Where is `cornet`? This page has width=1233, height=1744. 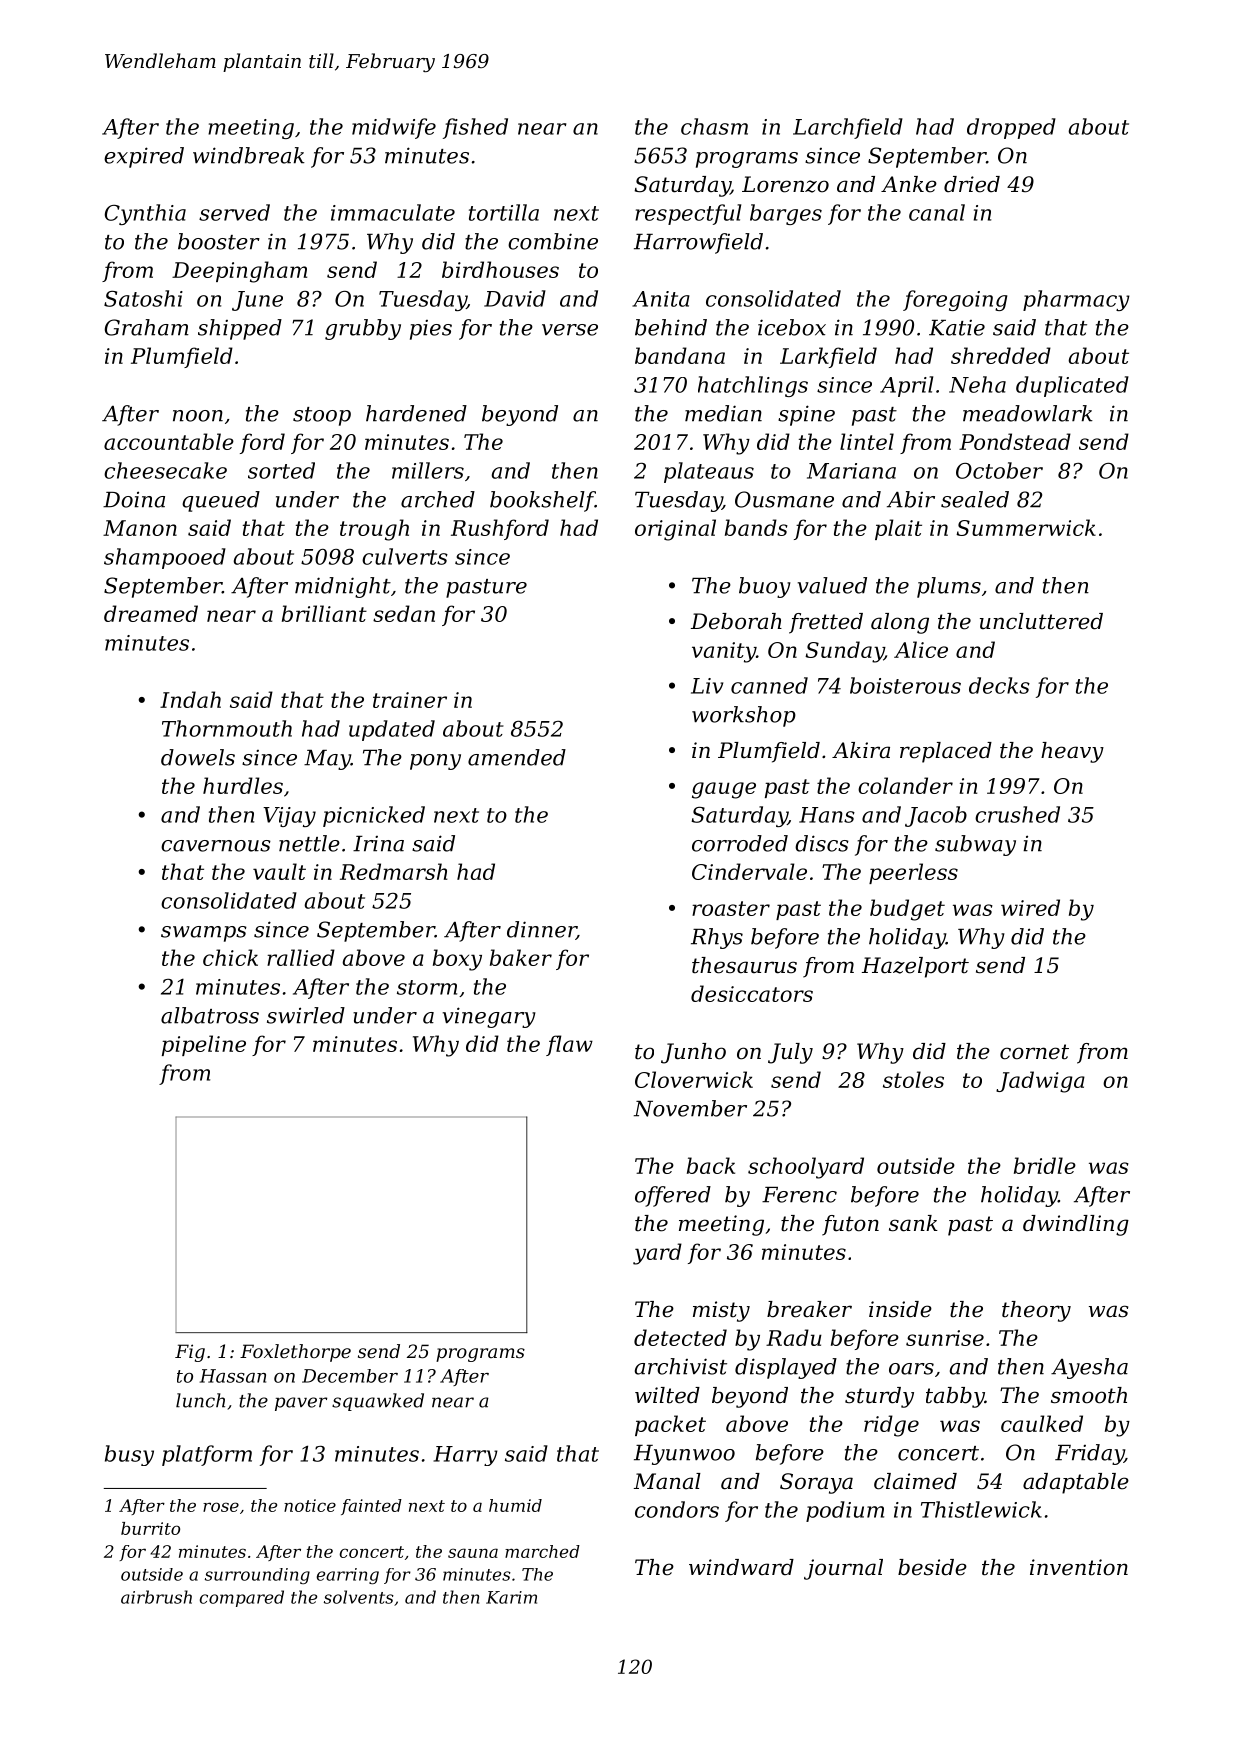 cornet is located at coordinates (1034, 1052).
